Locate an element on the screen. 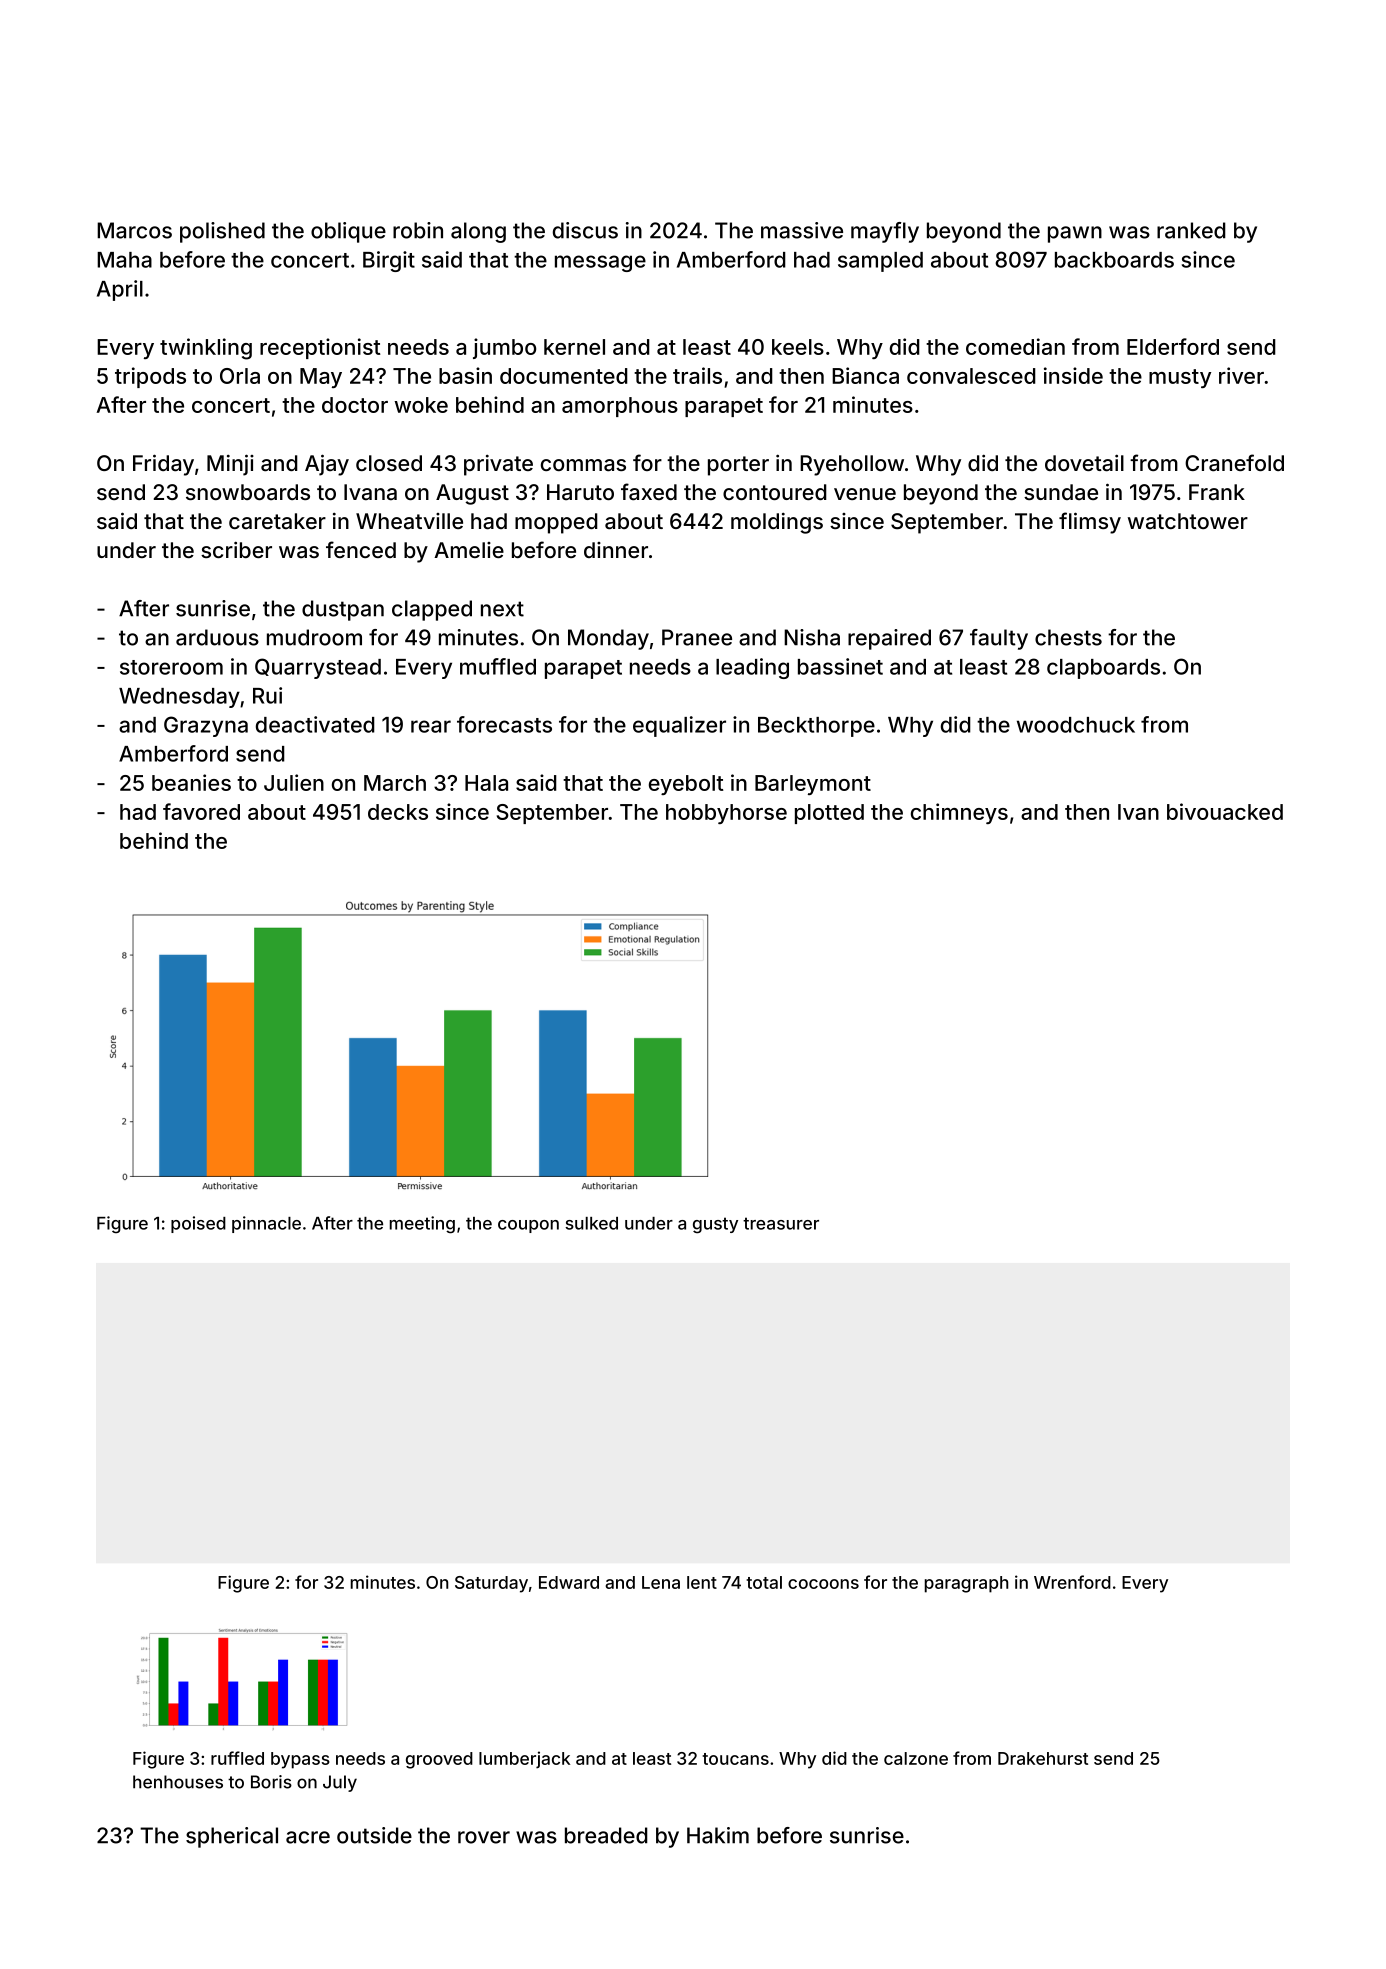  meeting is located at coordinates (422, 1225).
